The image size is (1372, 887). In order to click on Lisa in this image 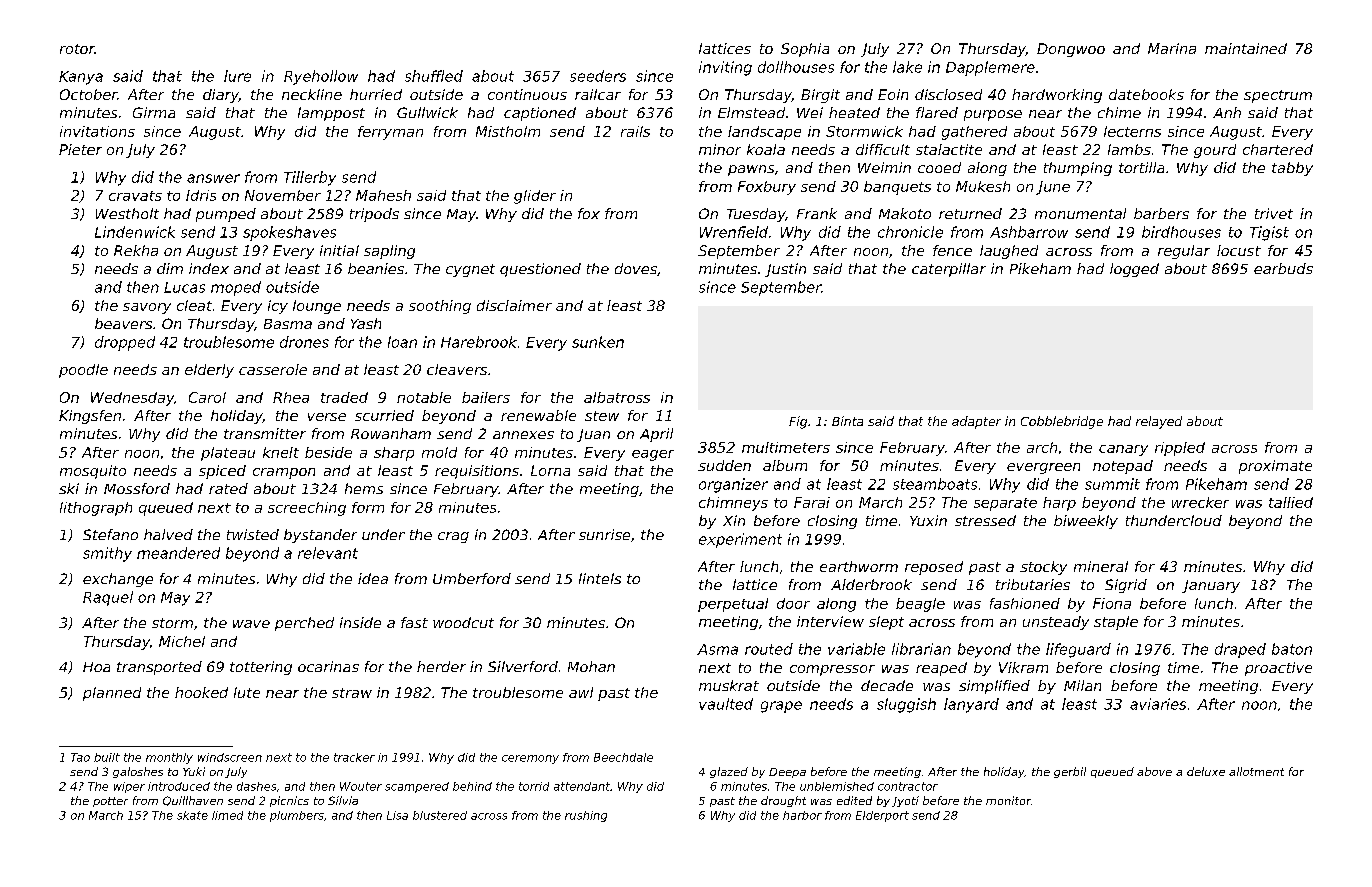, I will do `click(397, 815)`.
